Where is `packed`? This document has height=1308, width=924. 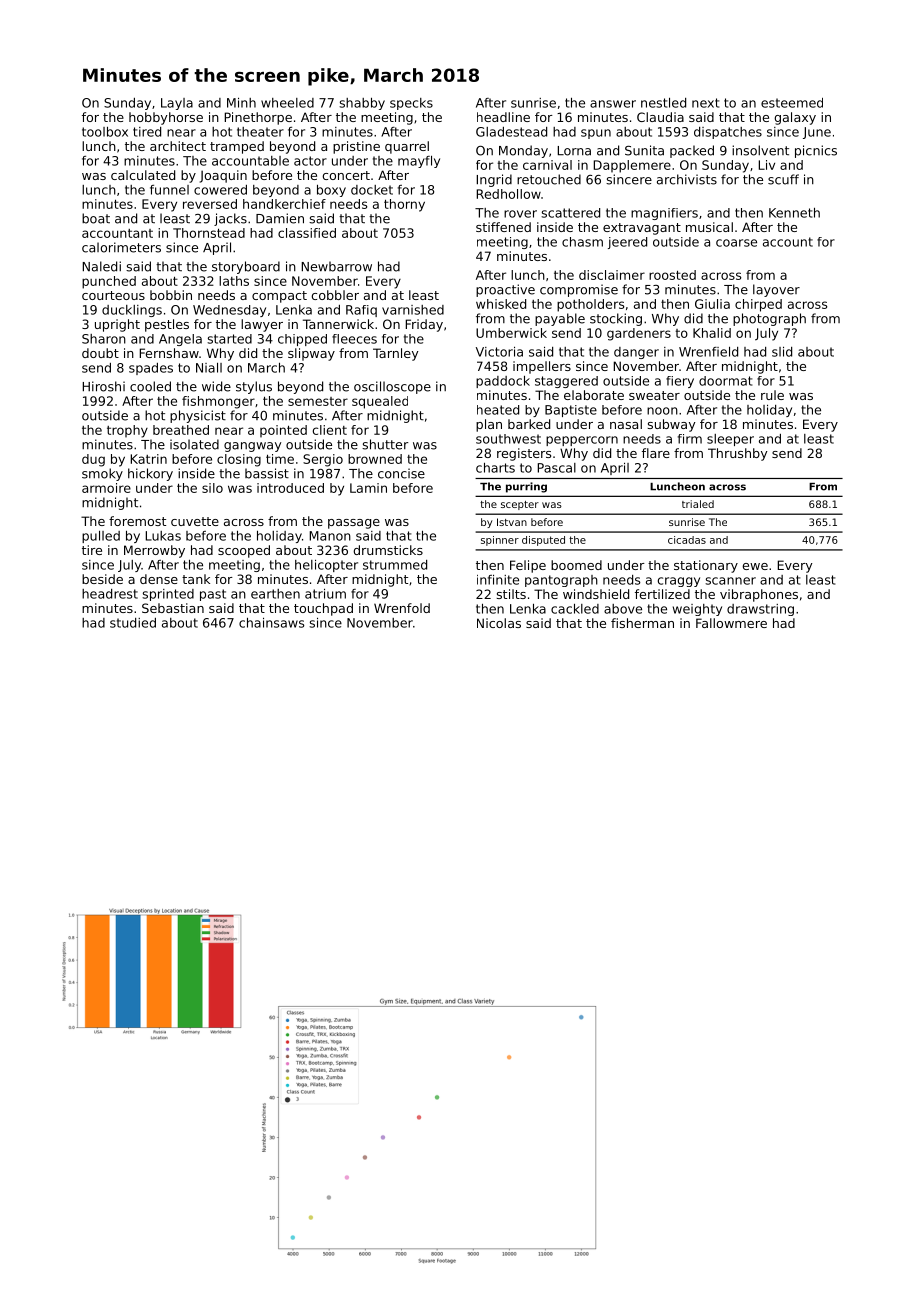 packed is located at coordinates (692, 151).
